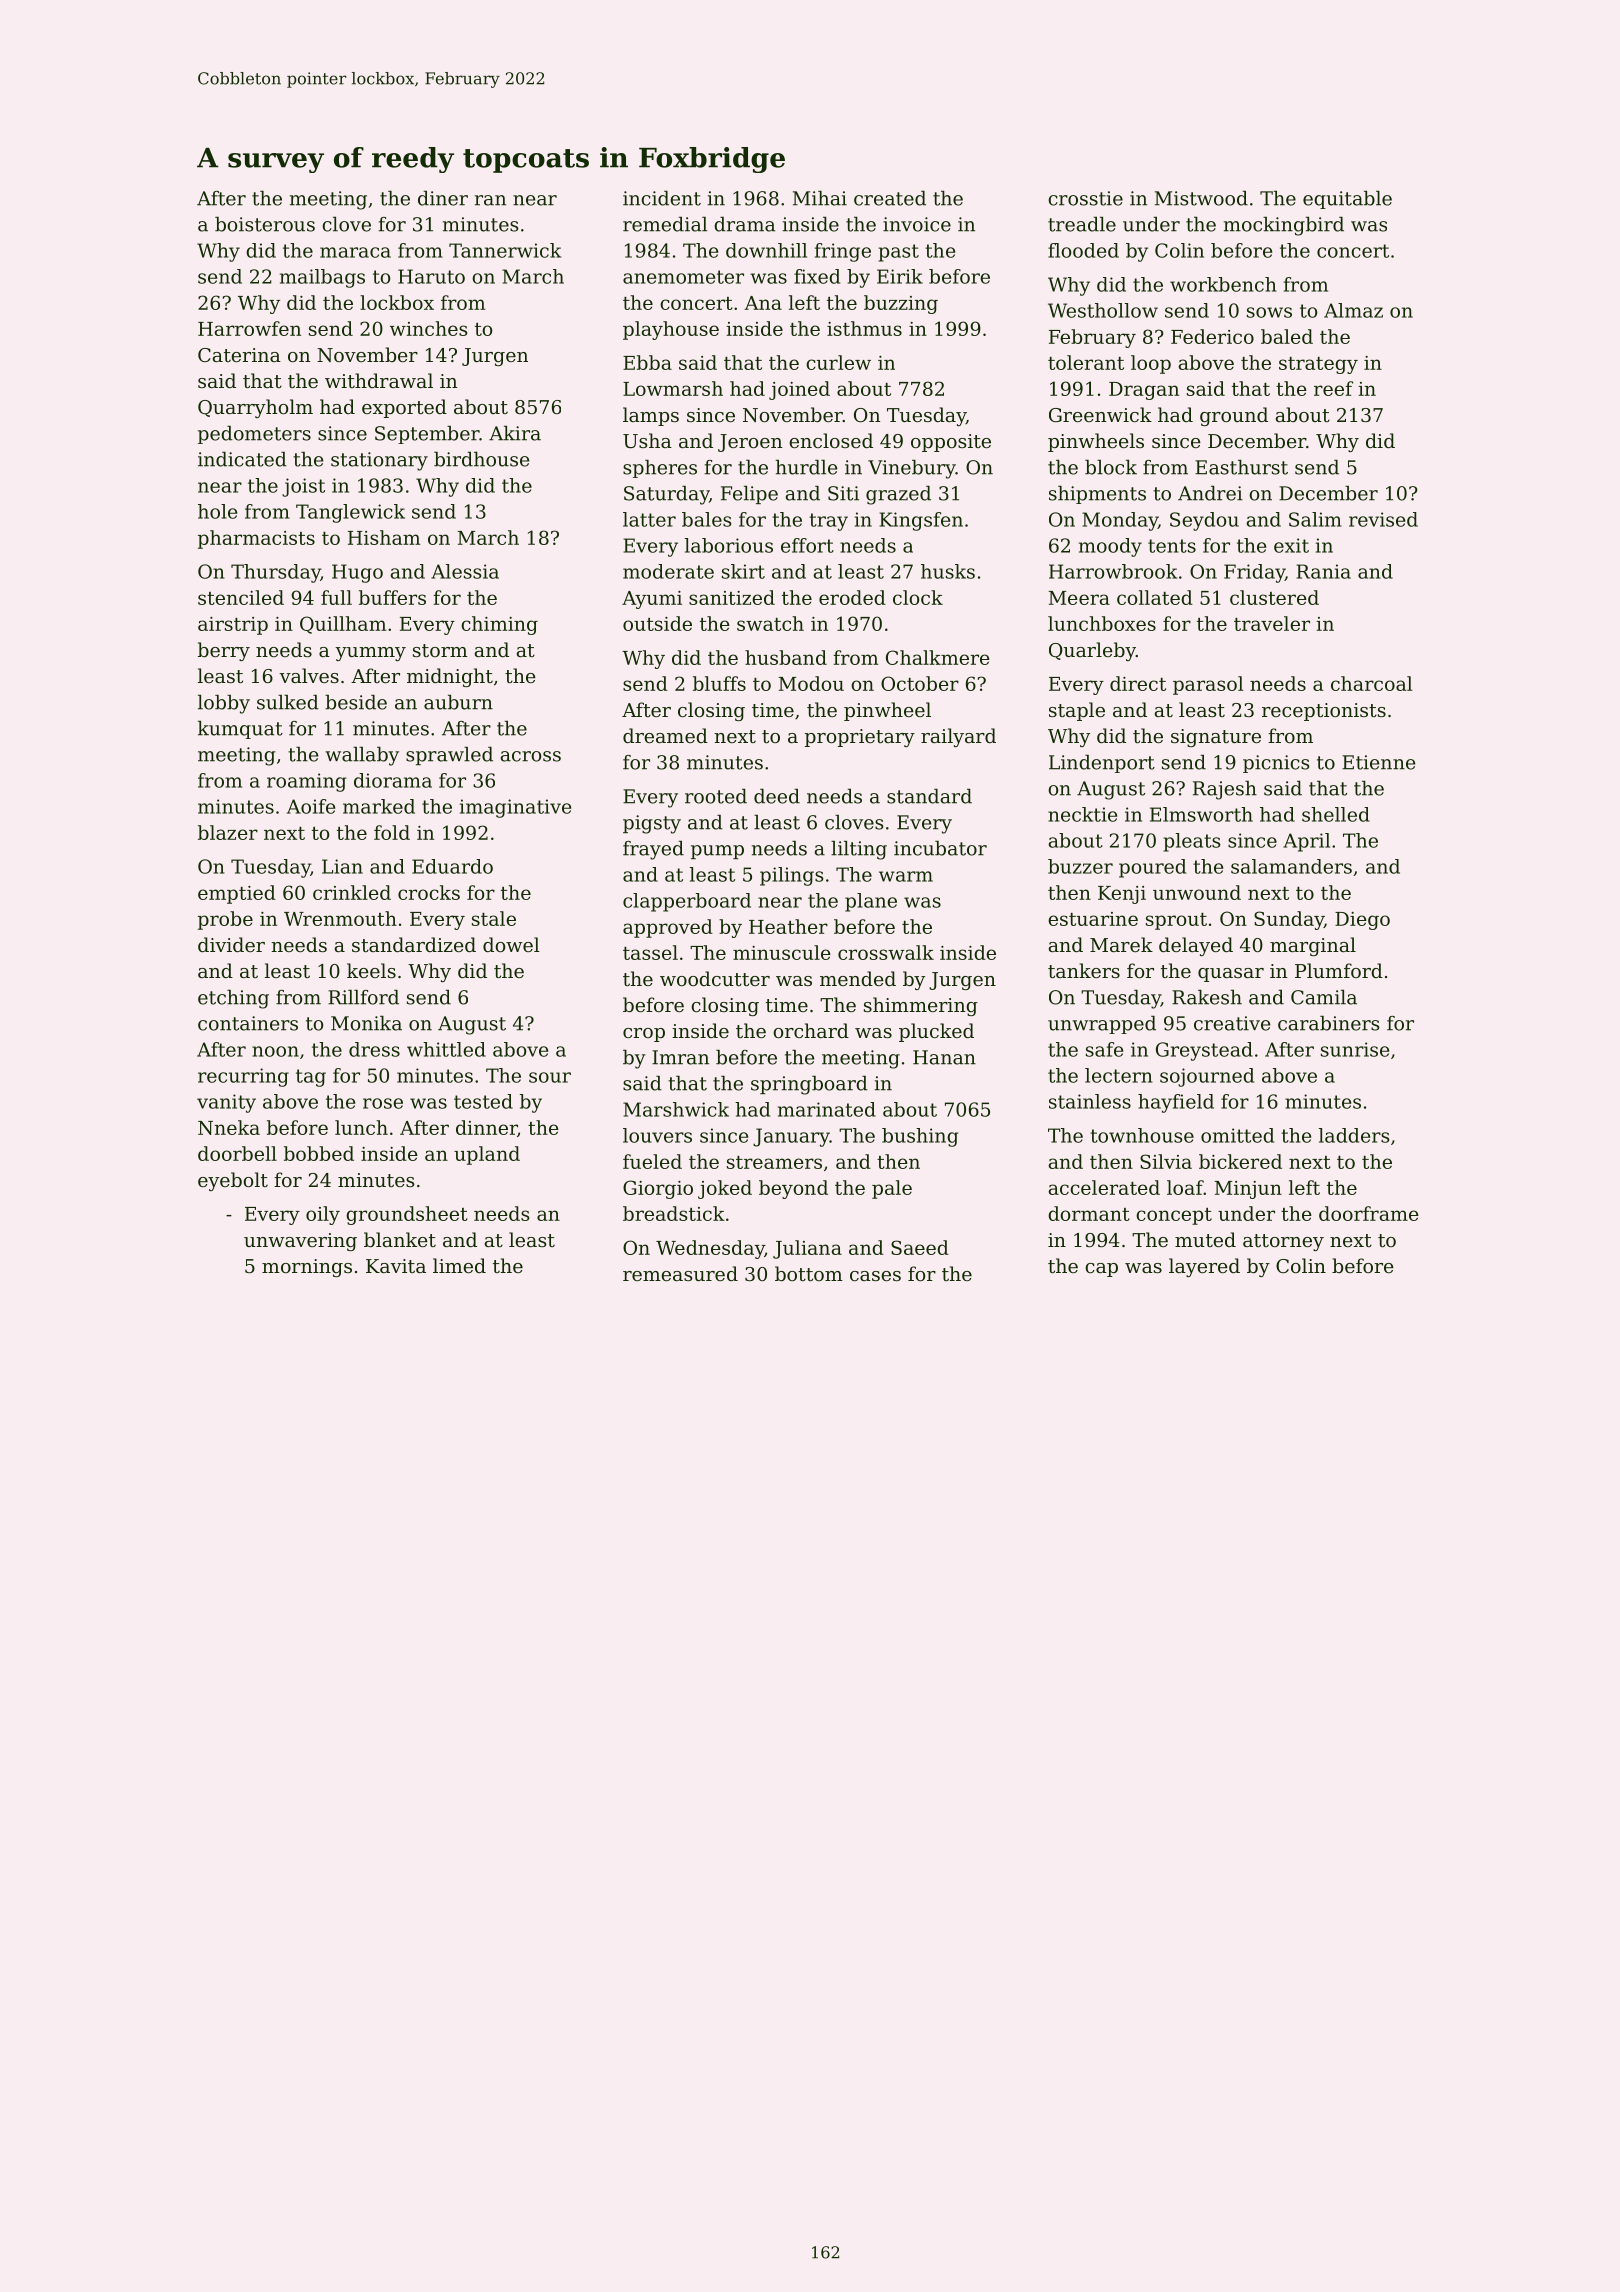  What do you see at coordinates (1082, 224) in the screenshot?
I see `treadle` at bounding box center [1082, 224].
